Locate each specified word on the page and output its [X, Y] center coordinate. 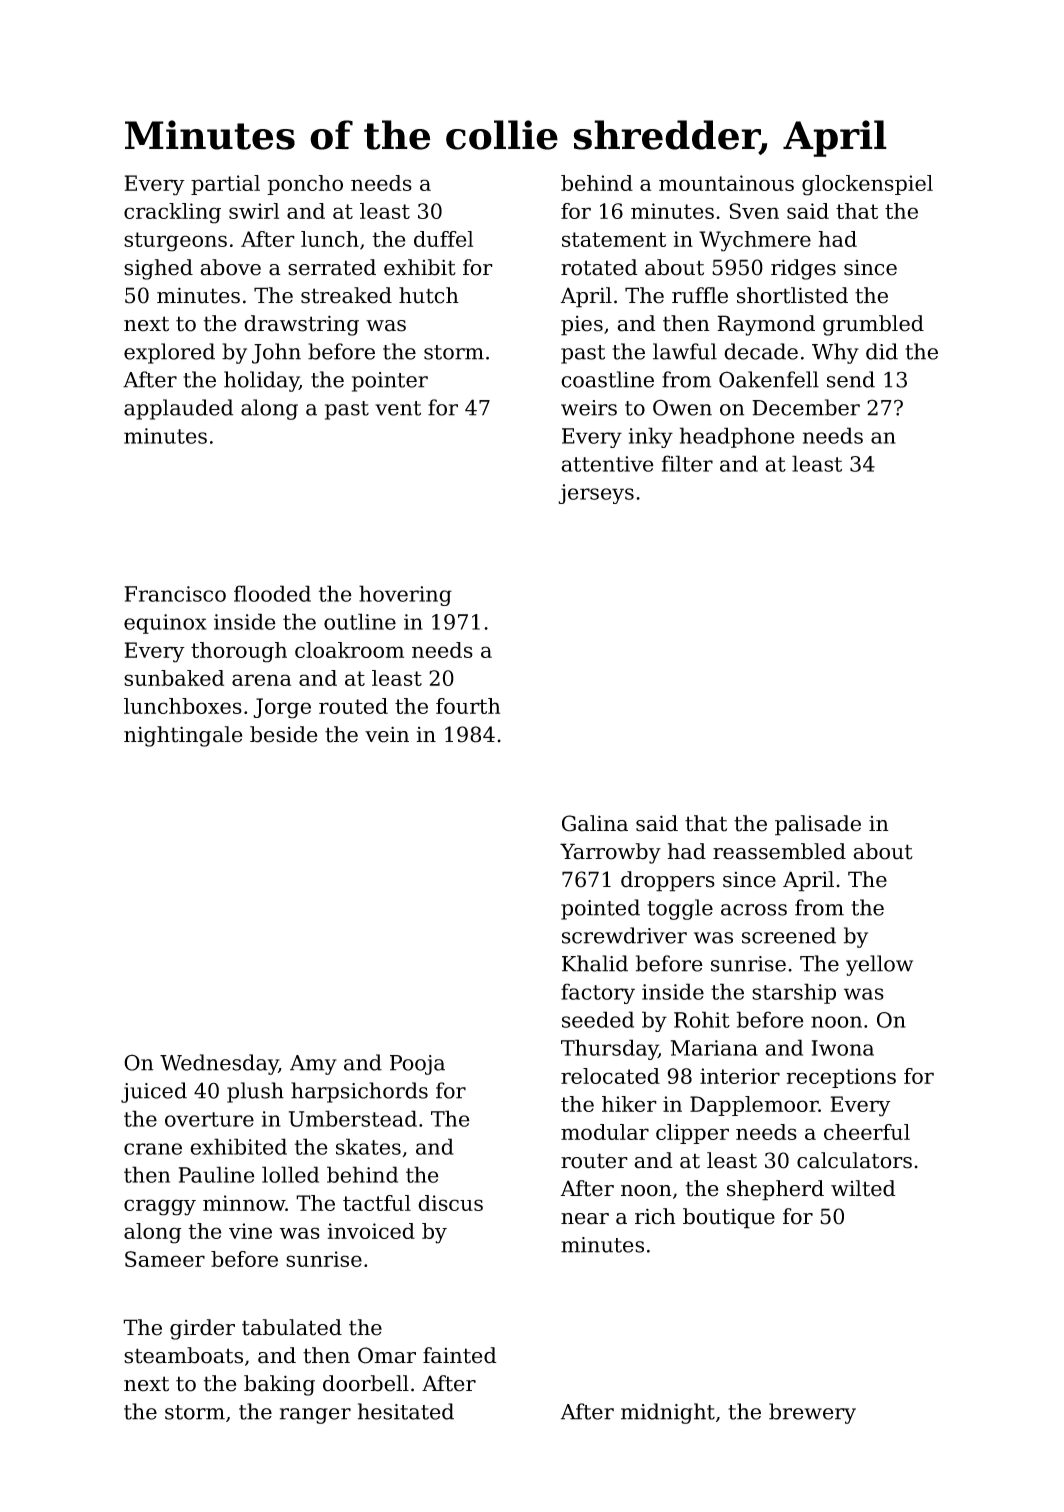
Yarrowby [610, 853]
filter [687, 463]
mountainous [726, 183]
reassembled [779, 851]
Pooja [417, 1065]
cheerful [867, 1132]
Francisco [175, 594]
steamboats [183, 1355]
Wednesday [219, 1064]
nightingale [183, 736]
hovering [405, 595]
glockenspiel [867, 185]
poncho [305, 185]
